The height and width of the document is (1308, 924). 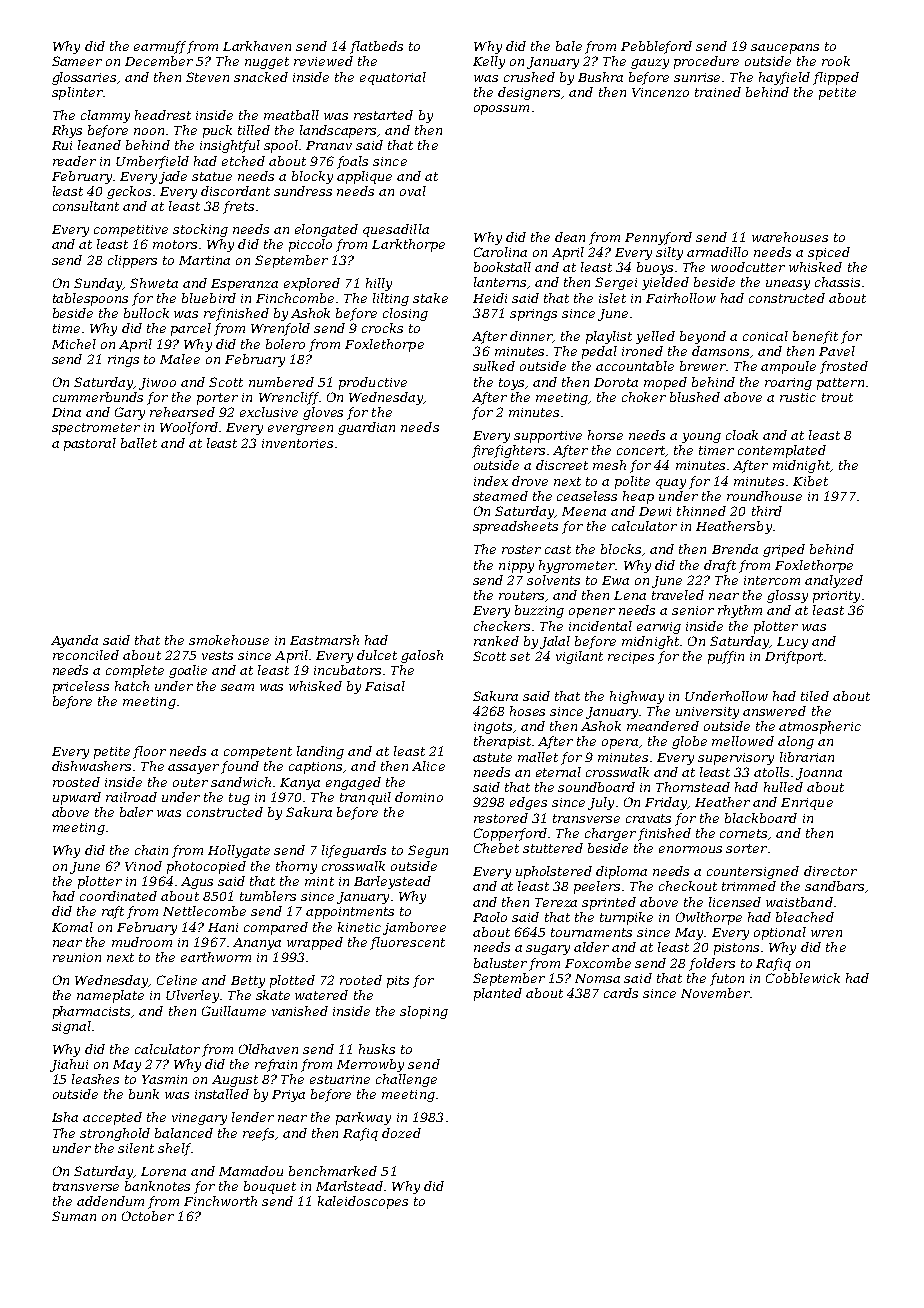 What do you see at coordinates (363, 1202) in the document?
I see `kaleidoscopes` at bounding box center [363, 1202].
